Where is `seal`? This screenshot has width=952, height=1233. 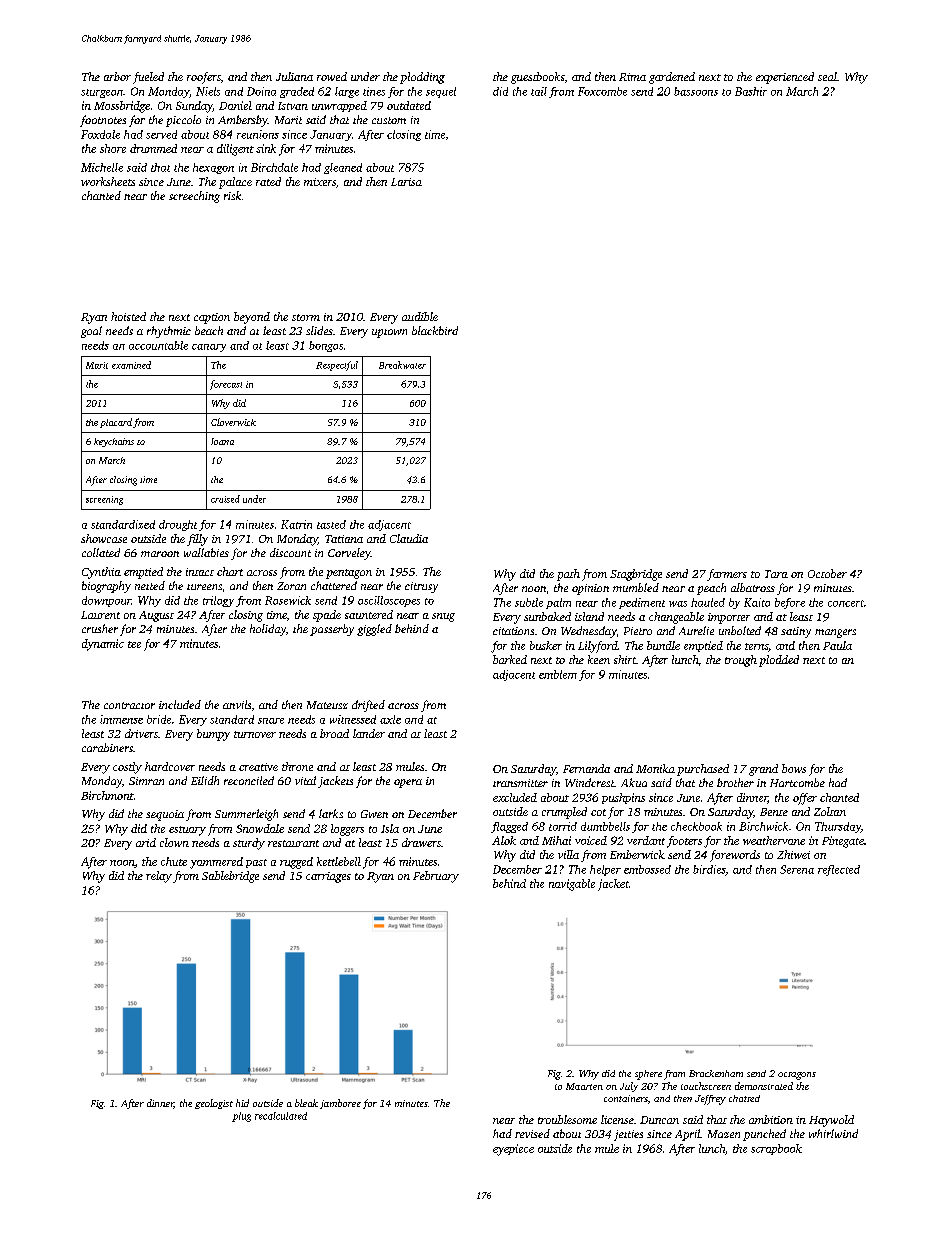
seal is located at coordinates (827, 76).
